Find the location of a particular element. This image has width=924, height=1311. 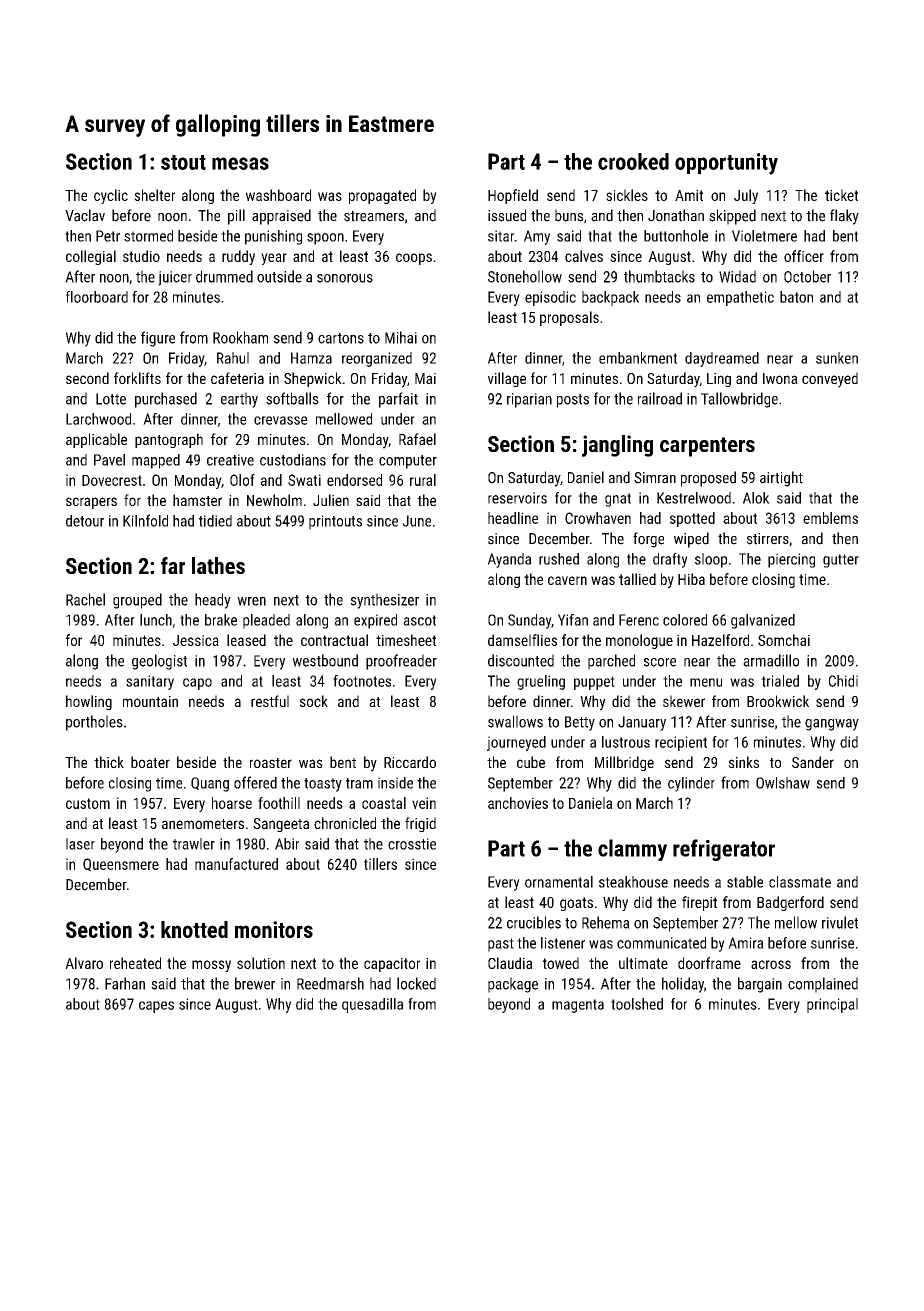

stout is located at coordinates (183, 162).
